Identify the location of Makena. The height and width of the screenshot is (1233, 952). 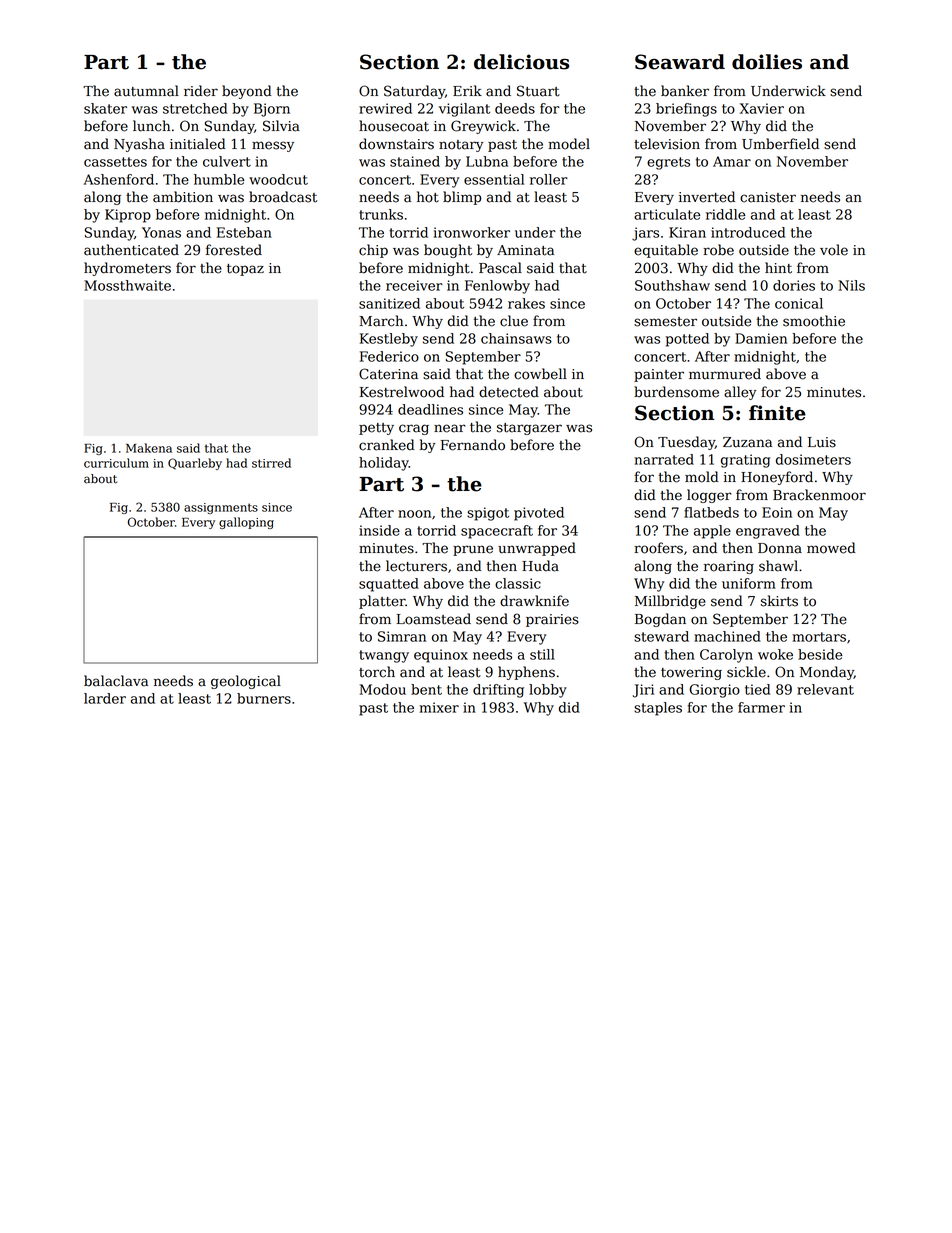
(149, 448).
